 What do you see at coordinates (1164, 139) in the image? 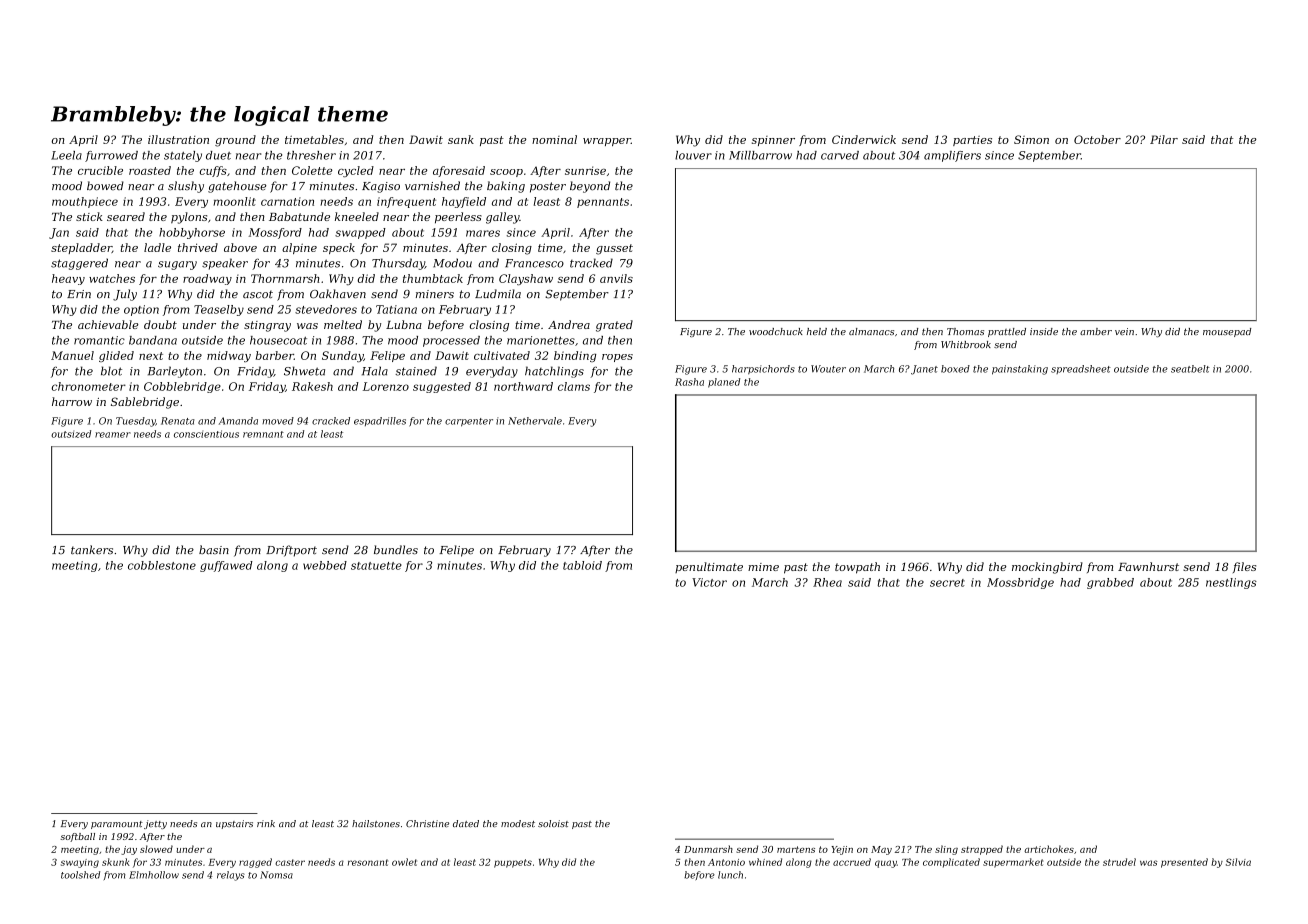
I see `Pilar` at bounding box center [1164, 139].
